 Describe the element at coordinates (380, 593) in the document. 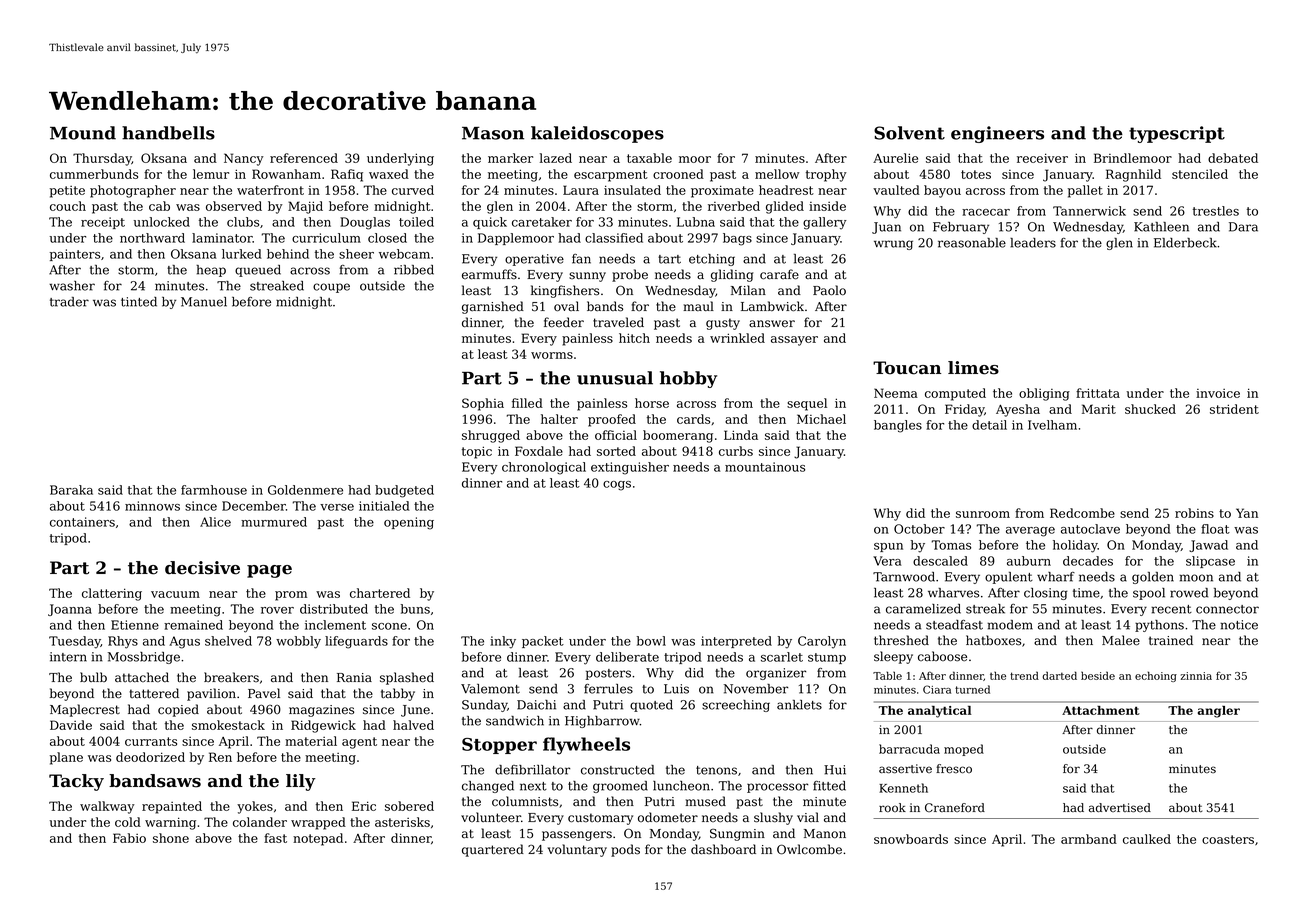

I see `chartered` at that location.
